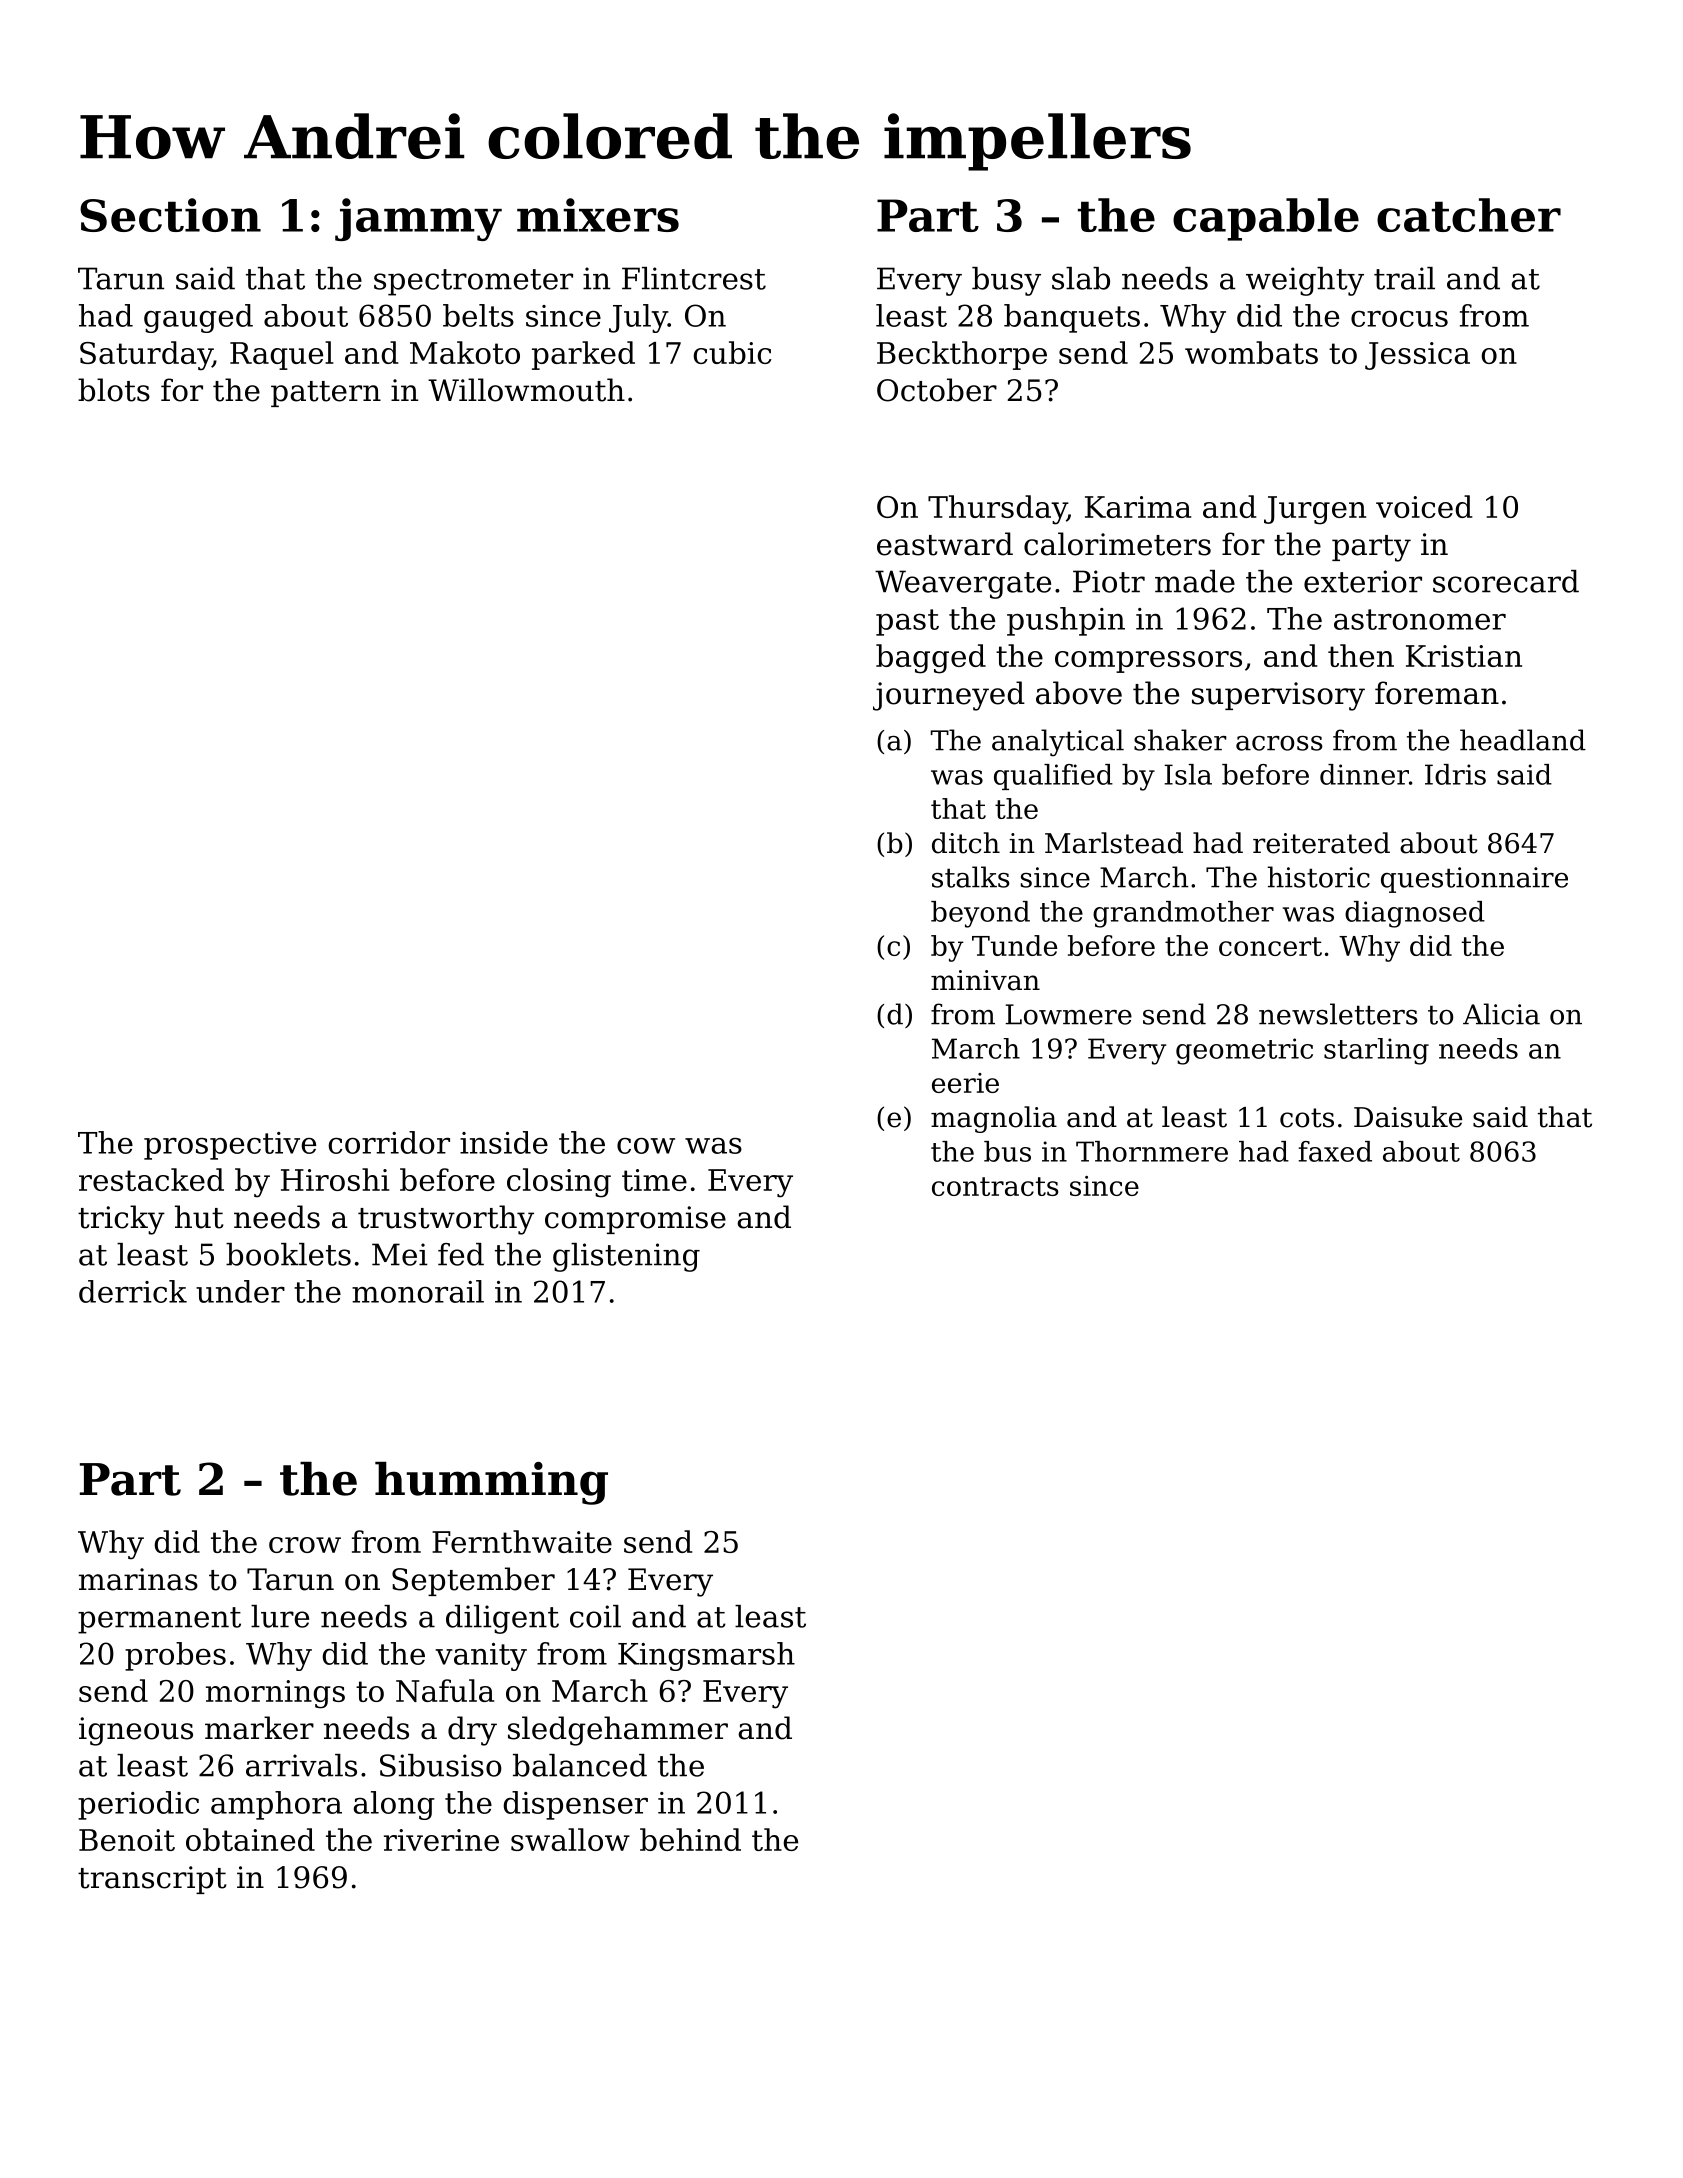  I want to click on pattern, so click(326, 394).
